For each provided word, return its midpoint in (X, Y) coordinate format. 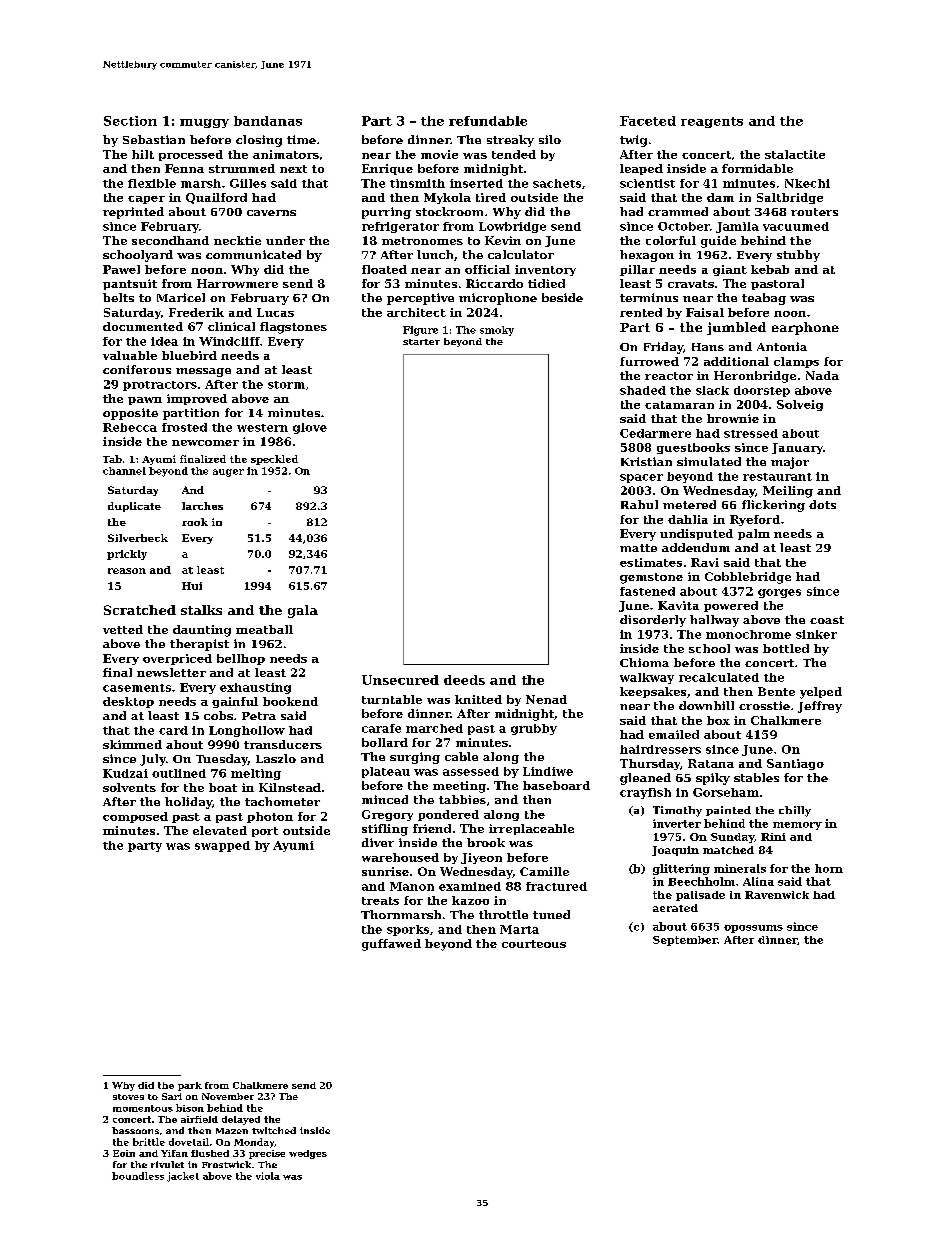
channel (124, 471)
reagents (712, 122)
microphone (498, 299)
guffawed (391, 945)
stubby (798, 256)
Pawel (121, 269)
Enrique (387, 169)
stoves (128, 1097)
